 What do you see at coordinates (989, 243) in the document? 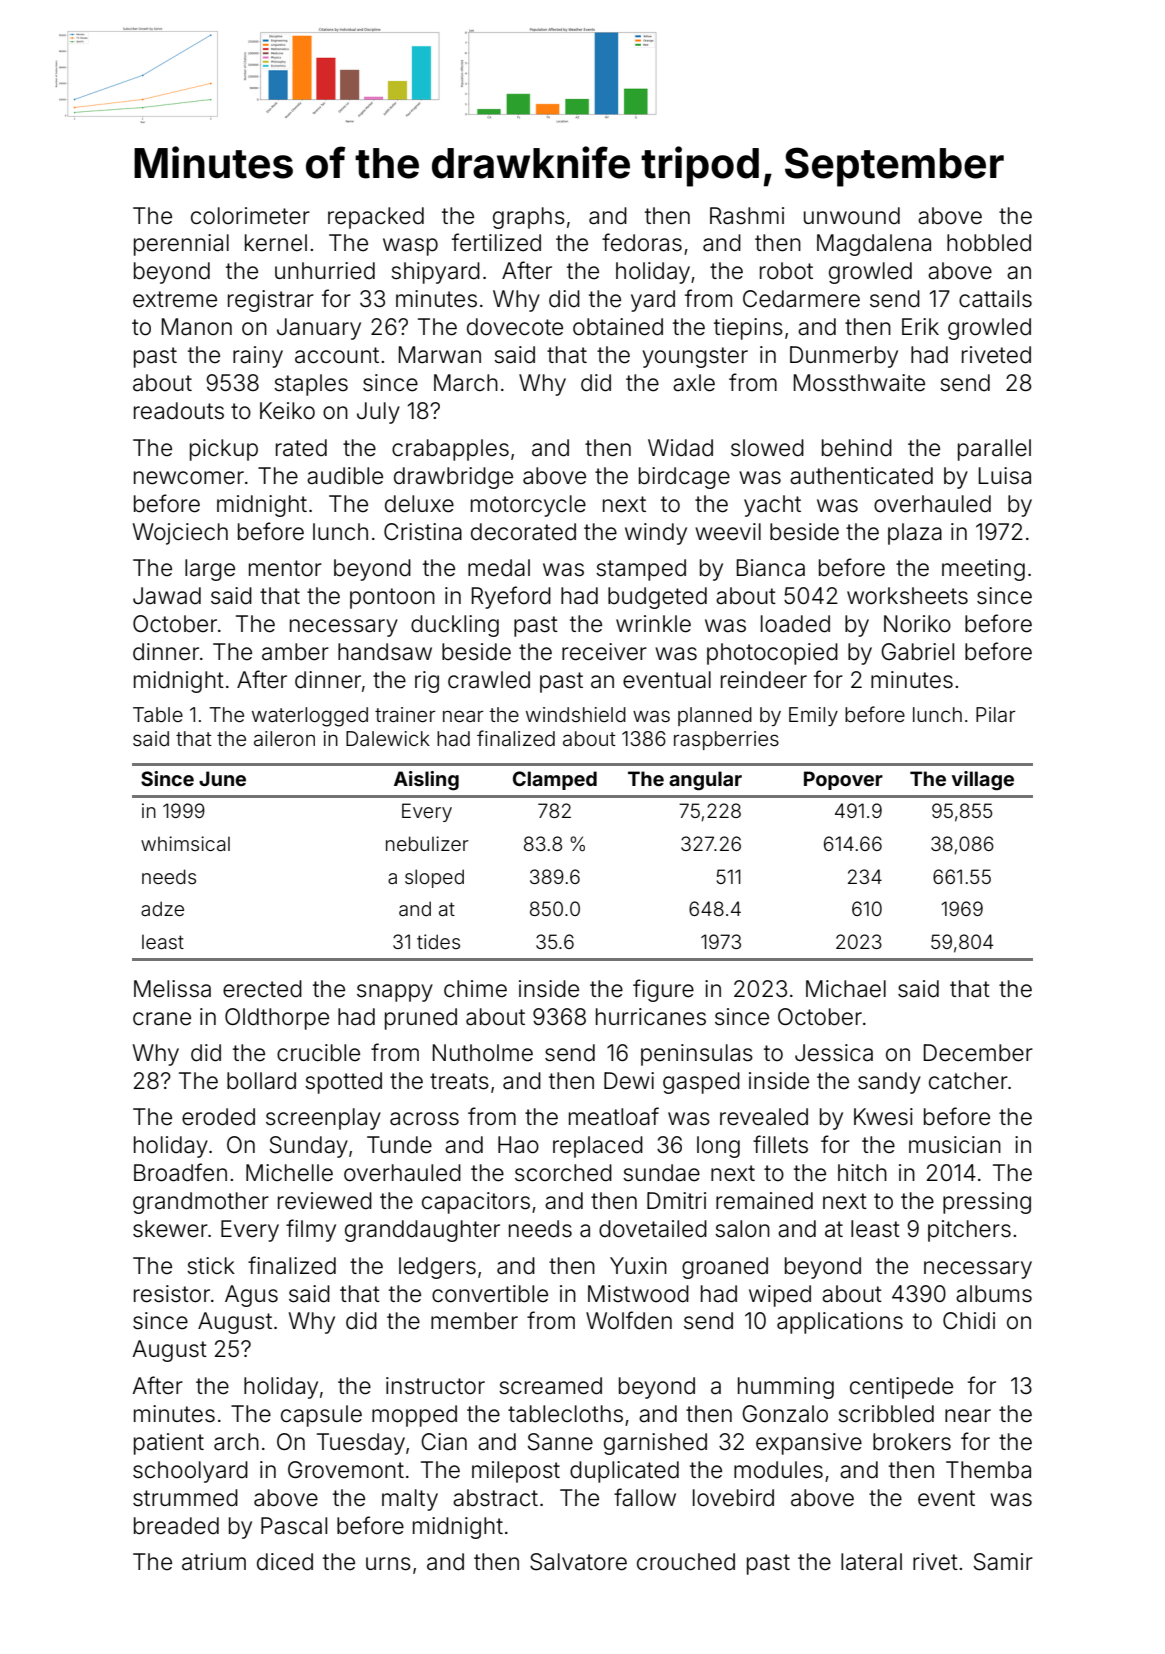
I see `hobbled` at bounding box center [989, 243].
